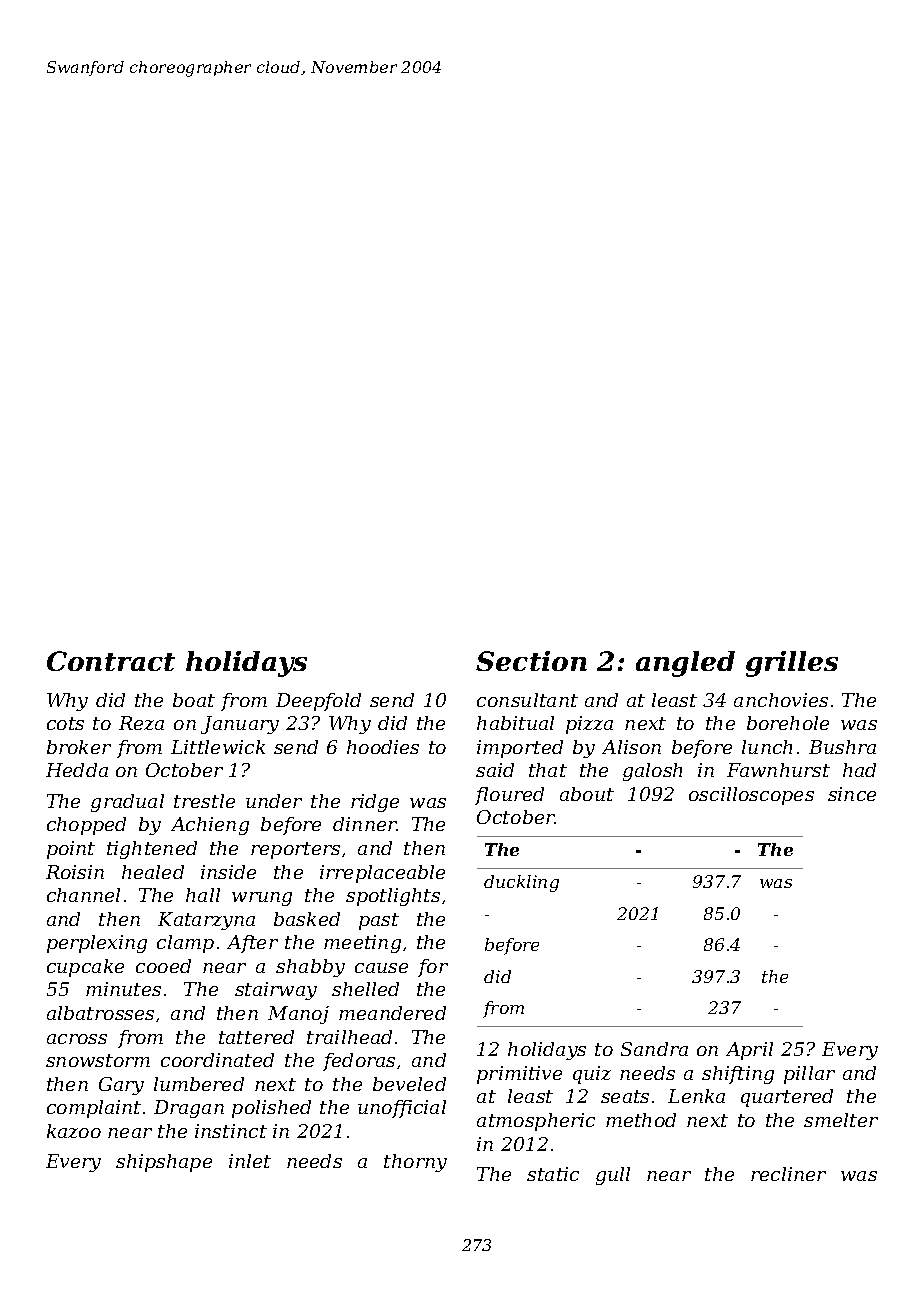  Describe the element at coordinates (298, 1015) in the image. I see `Manoj` at that location.
